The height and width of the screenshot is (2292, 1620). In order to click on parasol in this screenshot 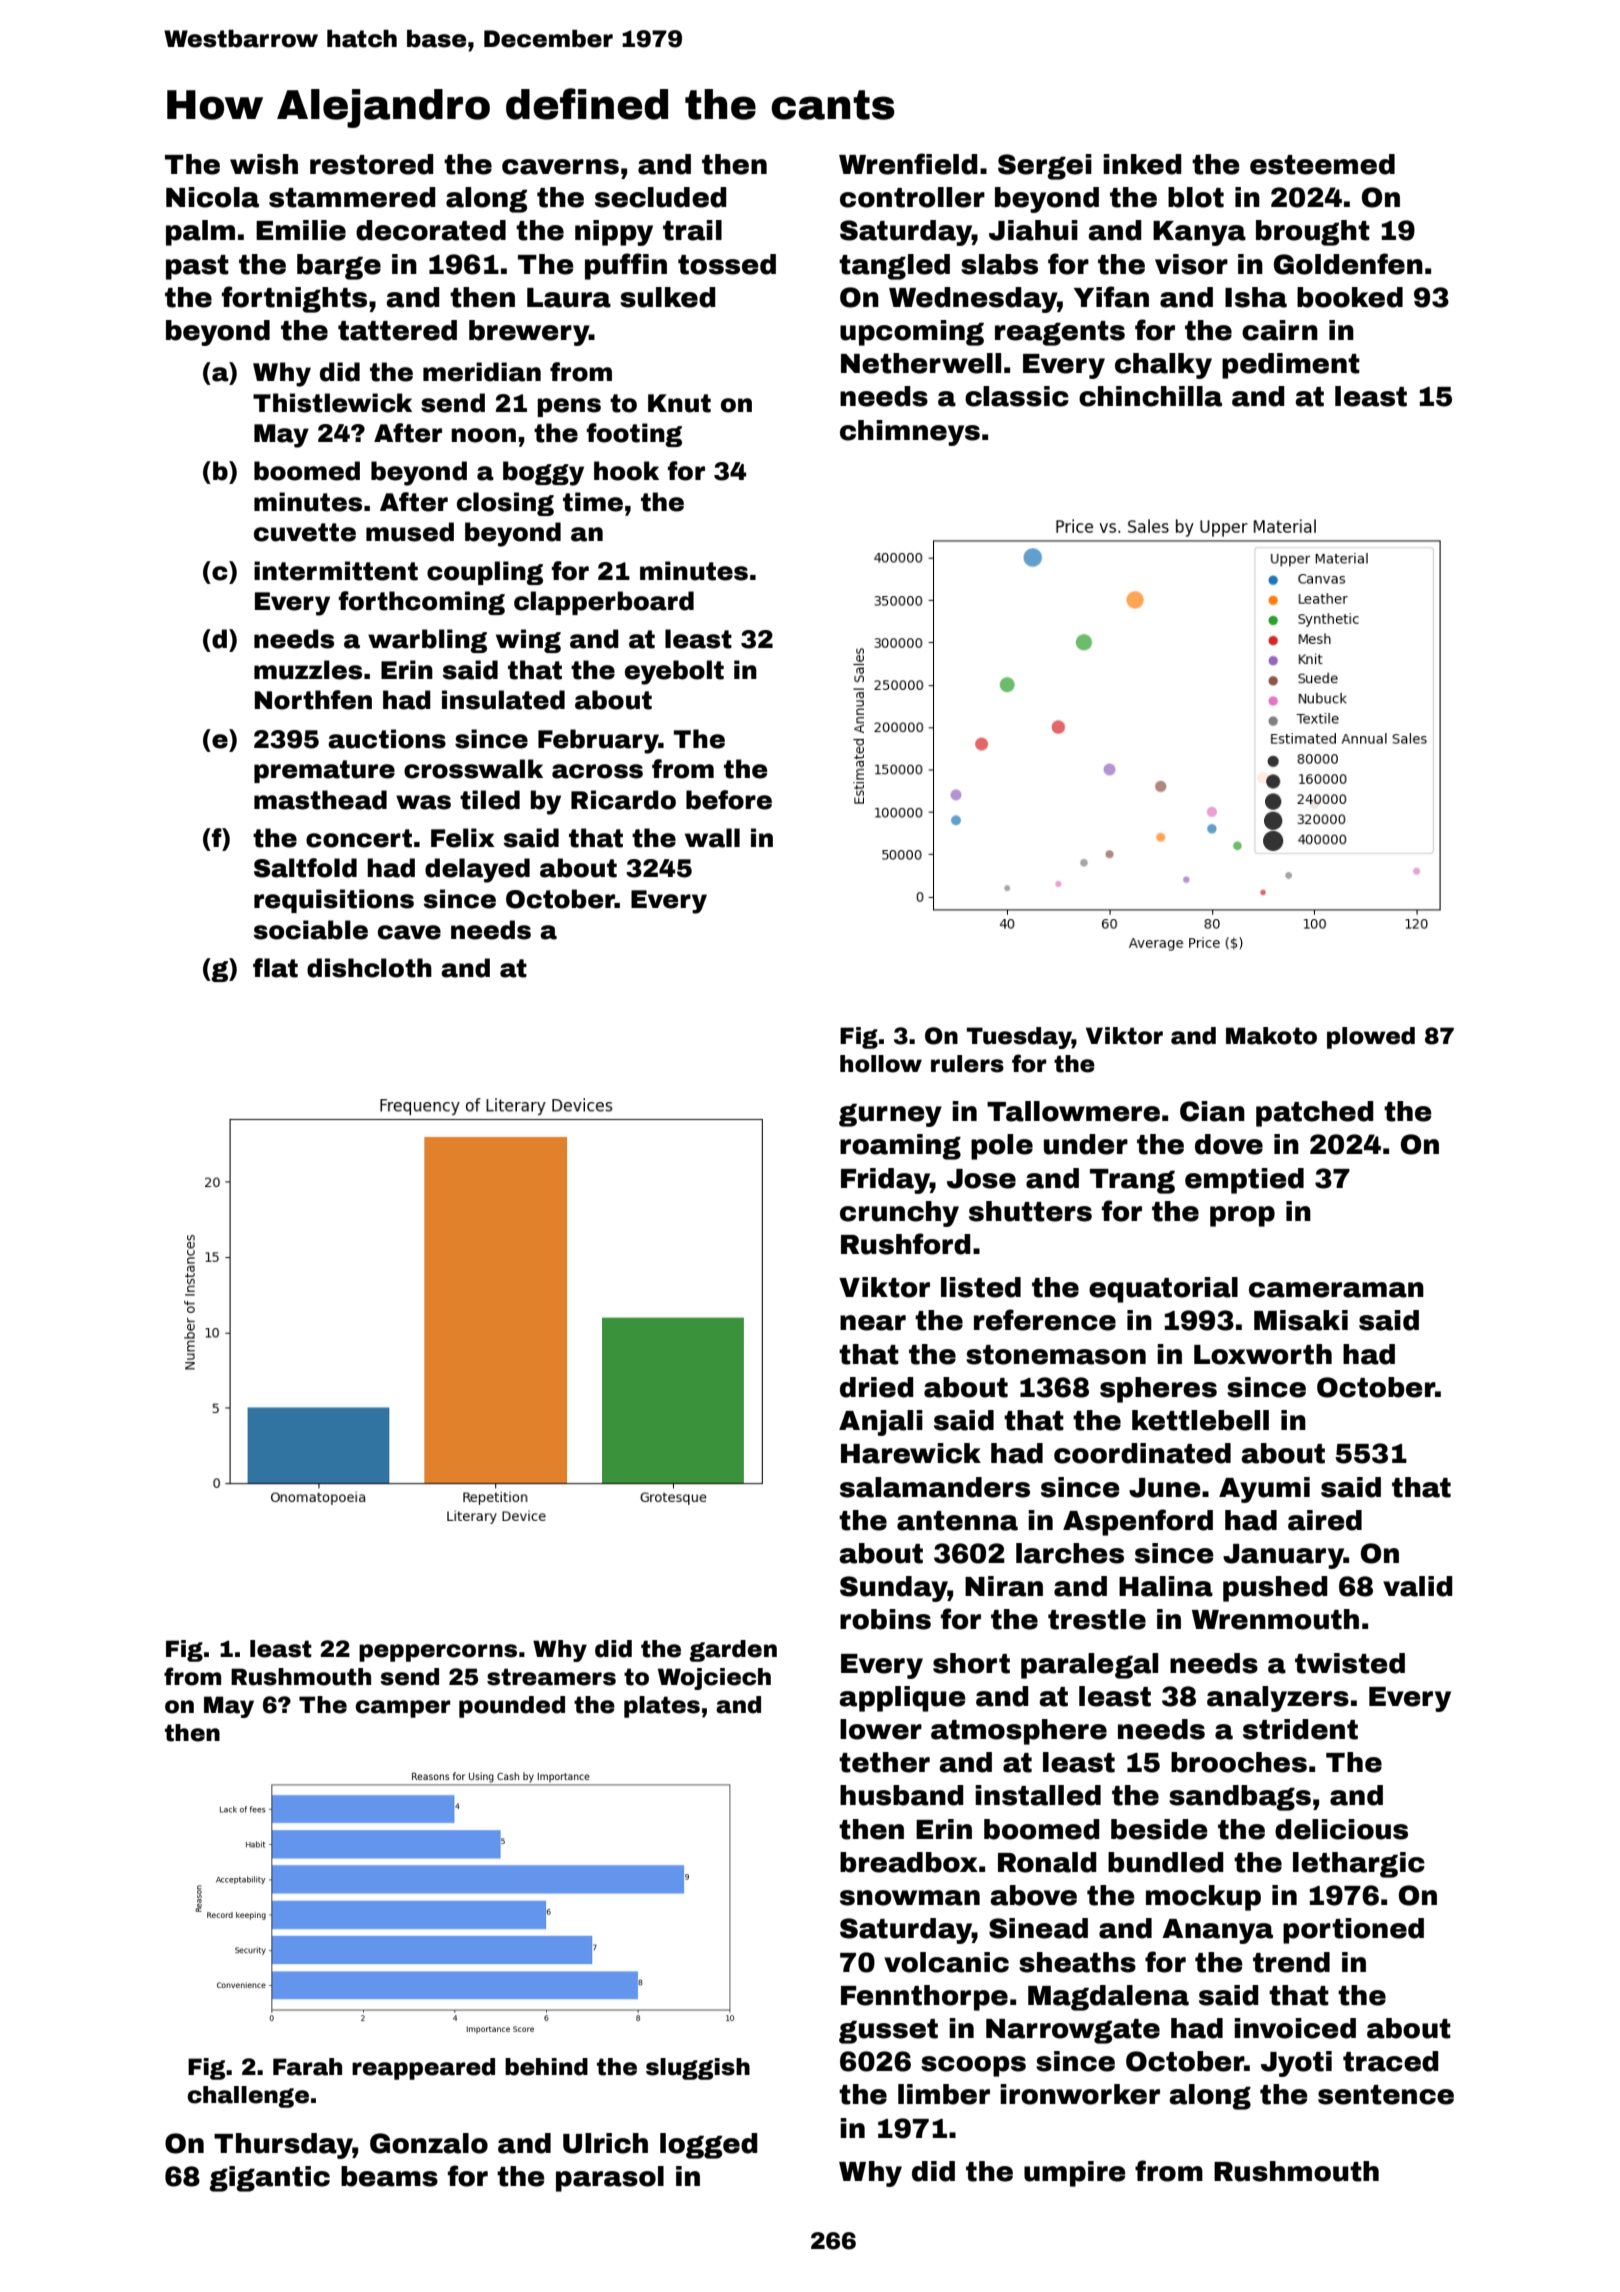, I will do `click(610, 2179)`.
